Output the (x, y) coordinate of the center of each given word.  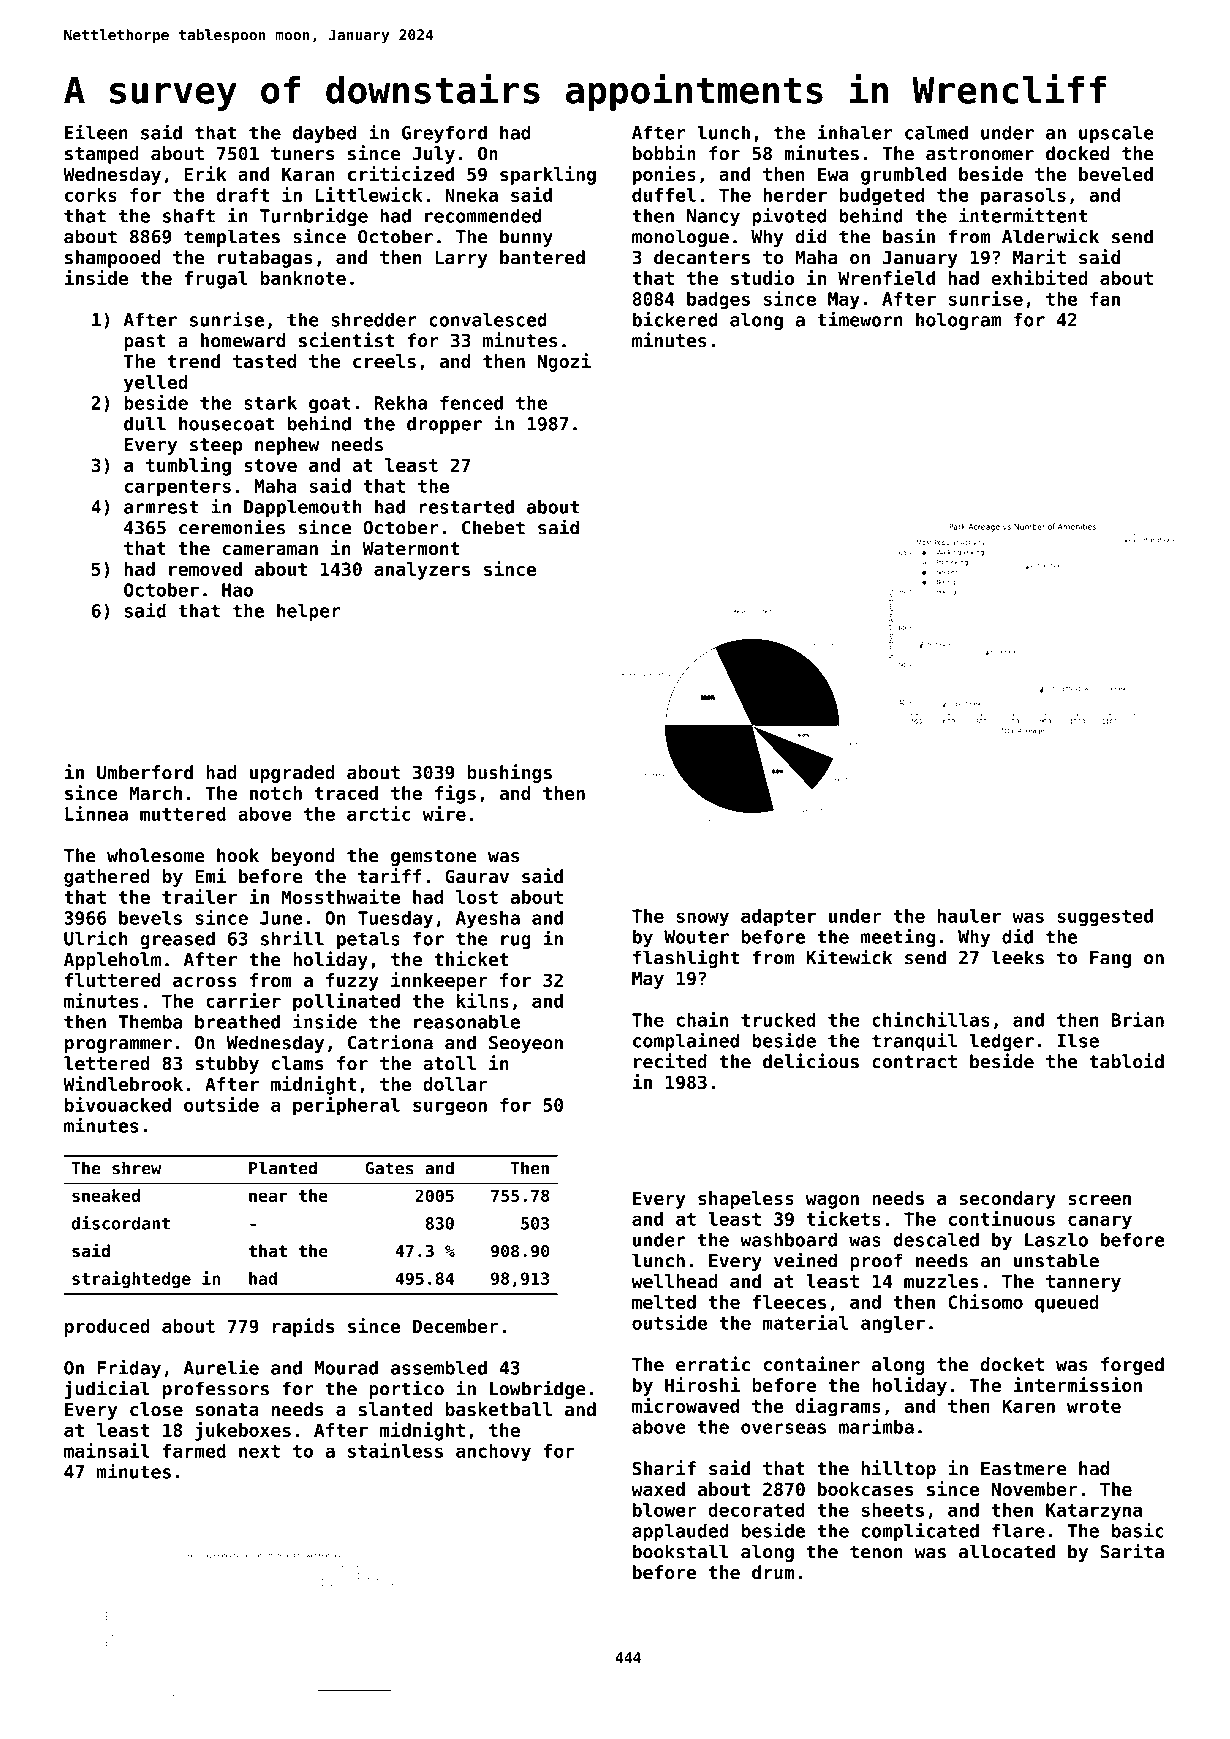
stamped (102, 155)
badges (718, 301)
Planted (283, 1168)
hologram (958, 321)
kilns (483, 1000)
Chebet (493, 527)
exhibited (1039, 277)
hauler (969, 916)
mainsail (107, 1450)
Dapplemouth (303, 508)
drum (773, 1572)
